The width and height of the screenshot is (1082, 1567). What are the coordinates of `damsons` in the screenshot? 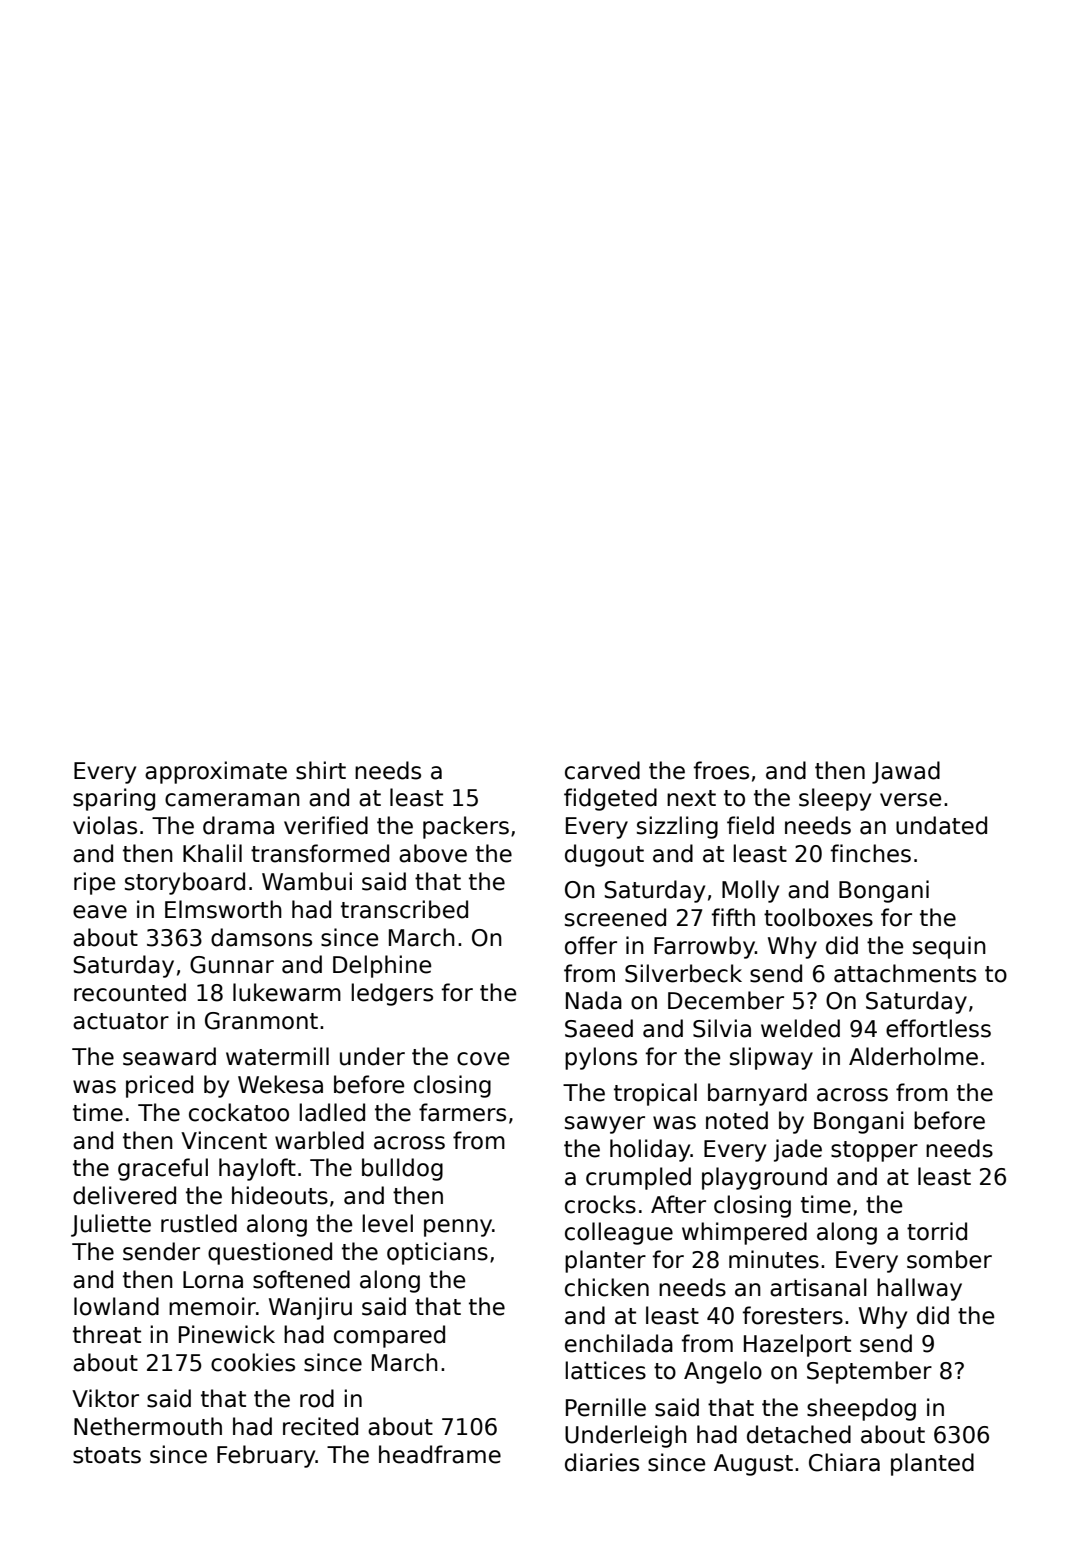 It's located at (261, 937).
